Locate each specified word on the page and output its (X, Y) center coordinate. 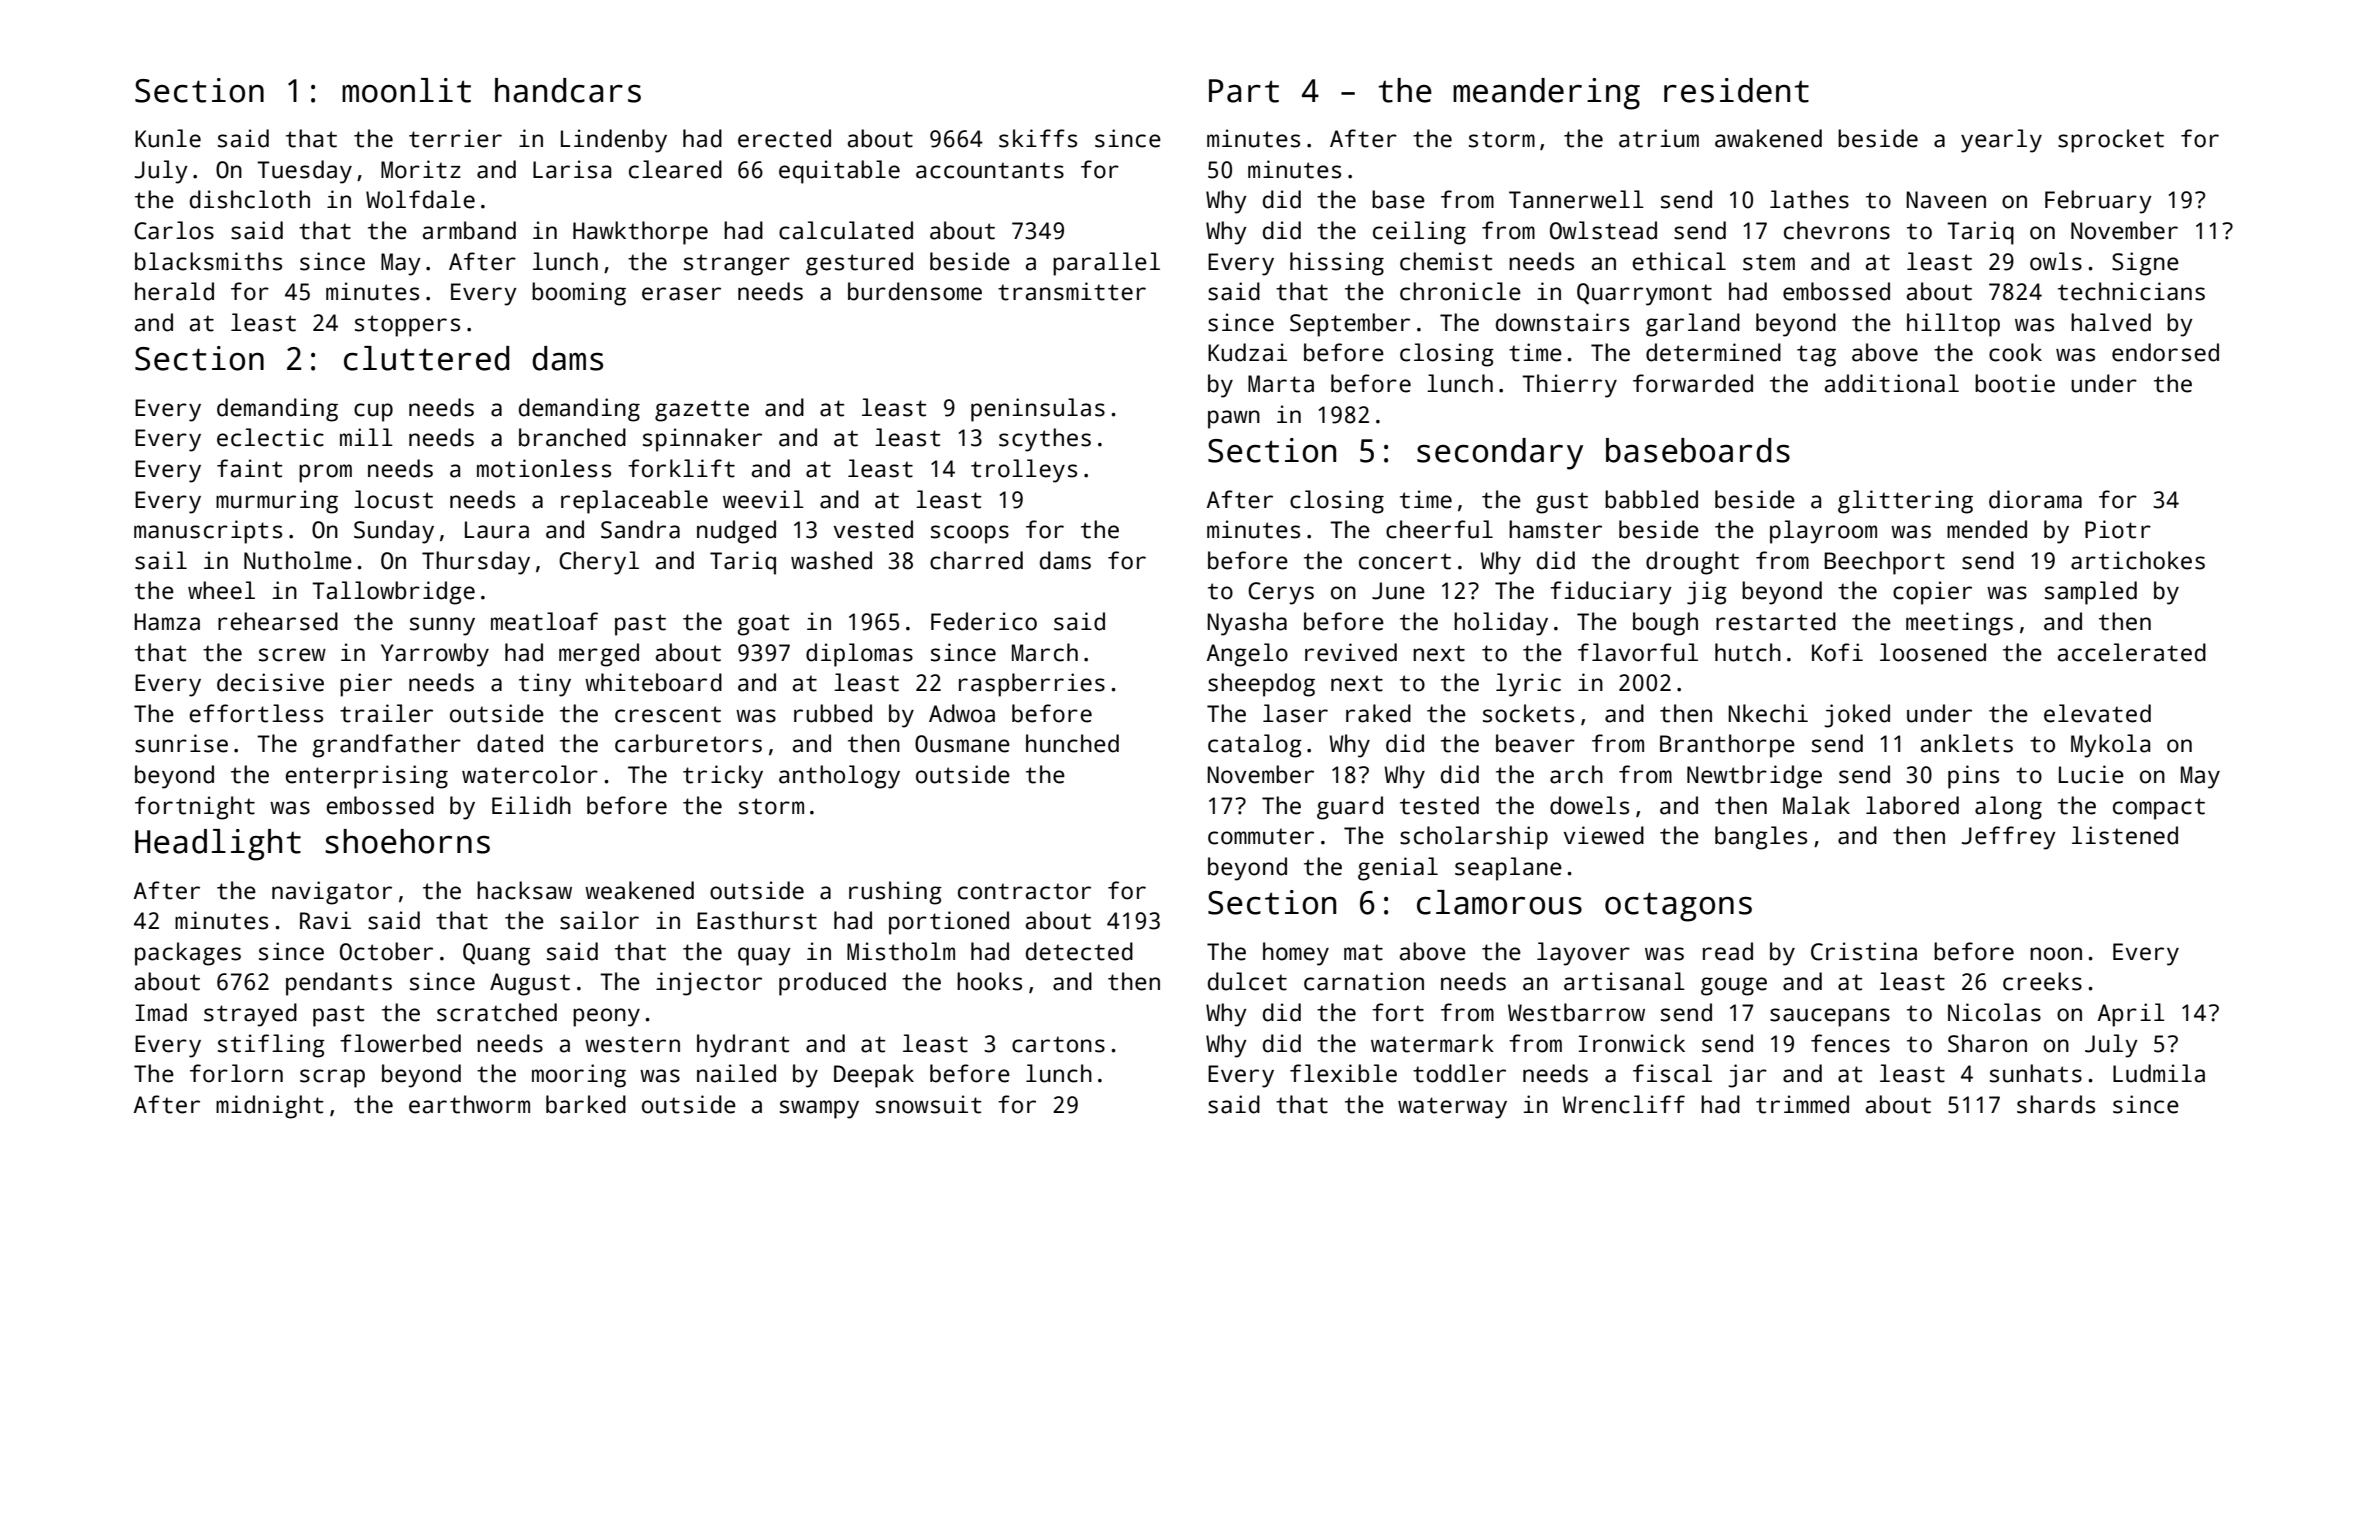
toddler (1459, 1073)
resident (1736, 90)
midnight (269, 1107)
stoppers (407, 326)
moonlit (406, 90)
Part (1244, 91)
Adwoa (962, 713)
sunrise (181, 743)
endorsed (2165, 352)
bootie (2015, 383)
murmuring (277, 502)
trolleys (1024, 471)
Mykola (2110, 746)
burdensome (915, 291)
